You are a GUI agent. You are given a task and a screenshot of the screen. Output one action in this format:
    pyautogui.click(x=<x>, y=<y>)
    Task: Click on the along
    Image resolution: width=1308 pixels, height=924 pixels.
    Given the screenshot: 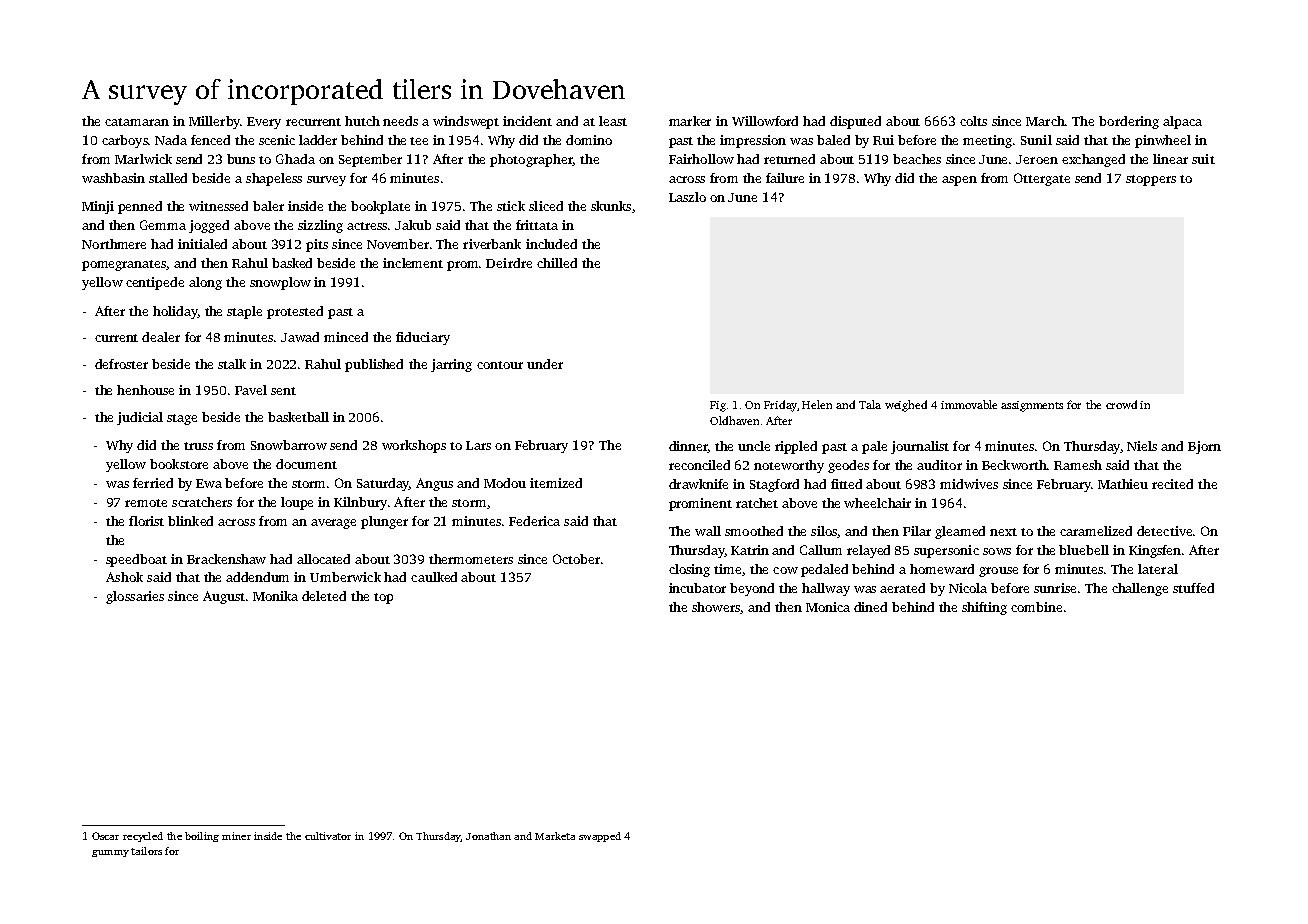 What is the action you would take?
    pyautogui.click(x=205, y=283)
